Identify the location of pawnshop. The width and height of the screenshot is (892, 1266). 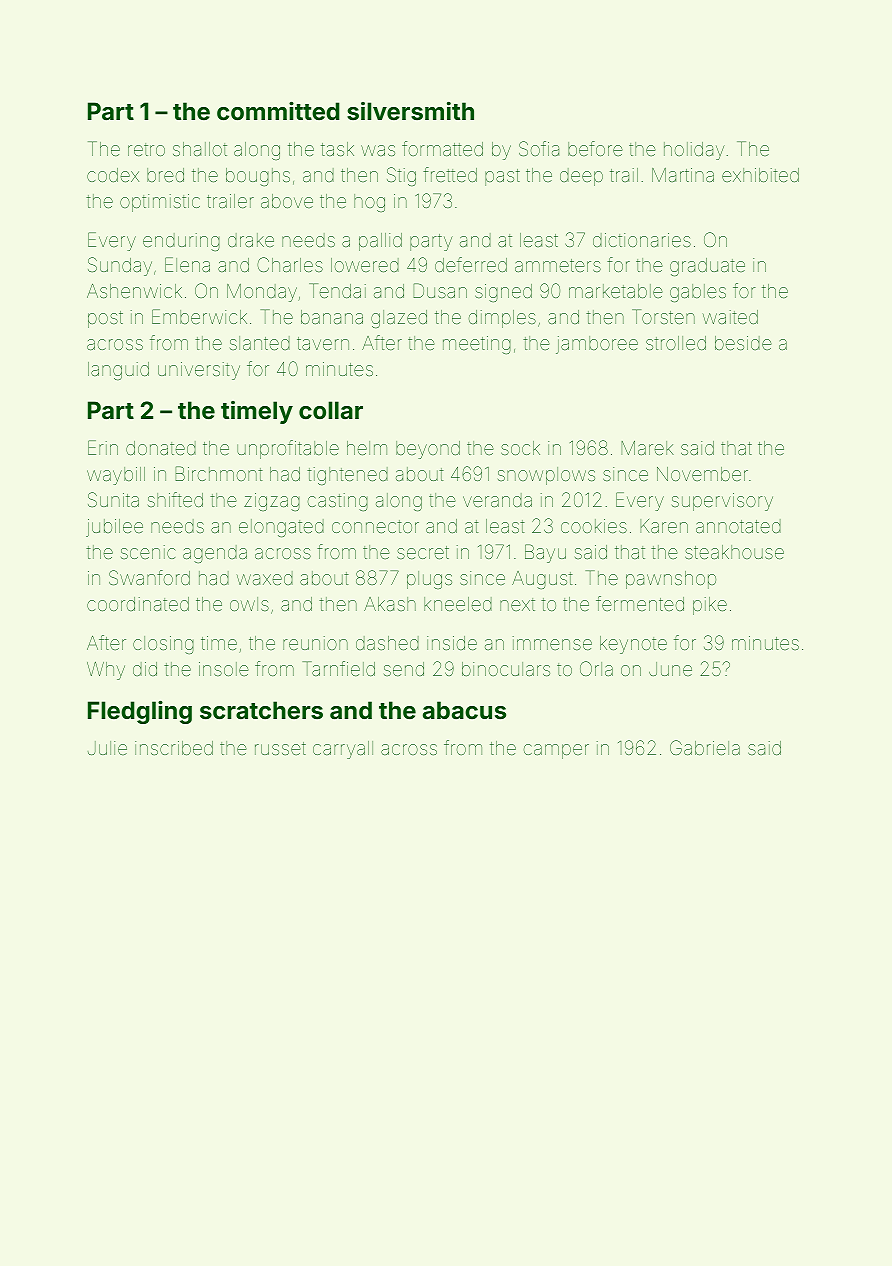
(671, 580).
